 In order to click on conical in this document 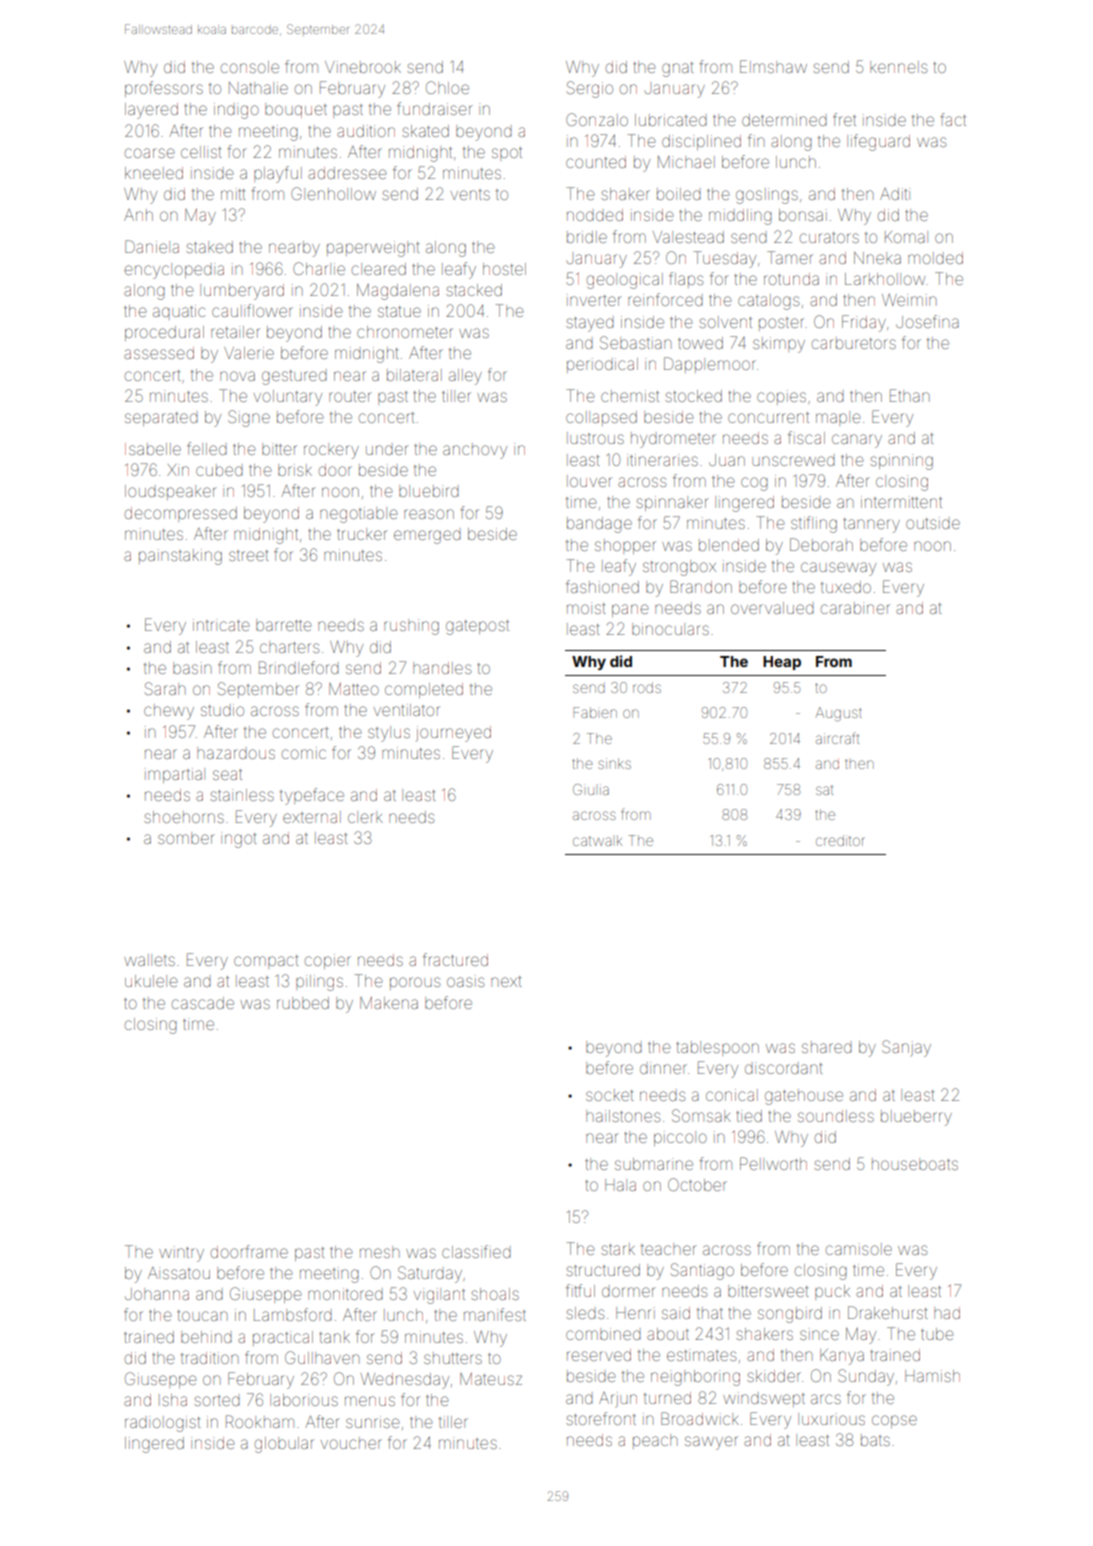, I will do `click(732, 1095)`.
